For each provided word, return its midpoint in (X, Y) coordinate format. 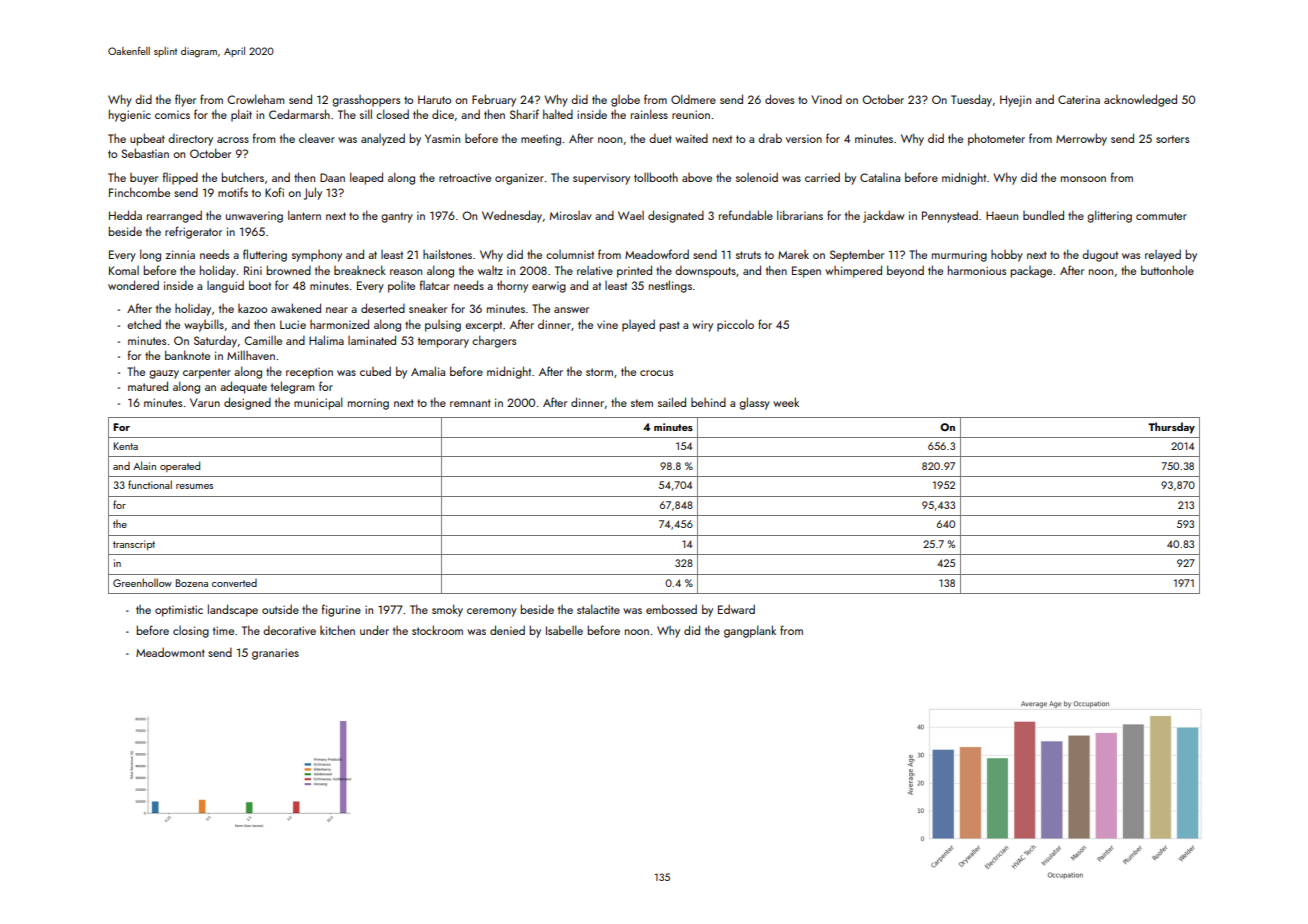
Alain (144, 465)
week (786, 402)
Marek (793, 254)
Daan (332, 177)
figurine (341, 610)
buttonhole (1167, 270)
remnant (470, 403)
